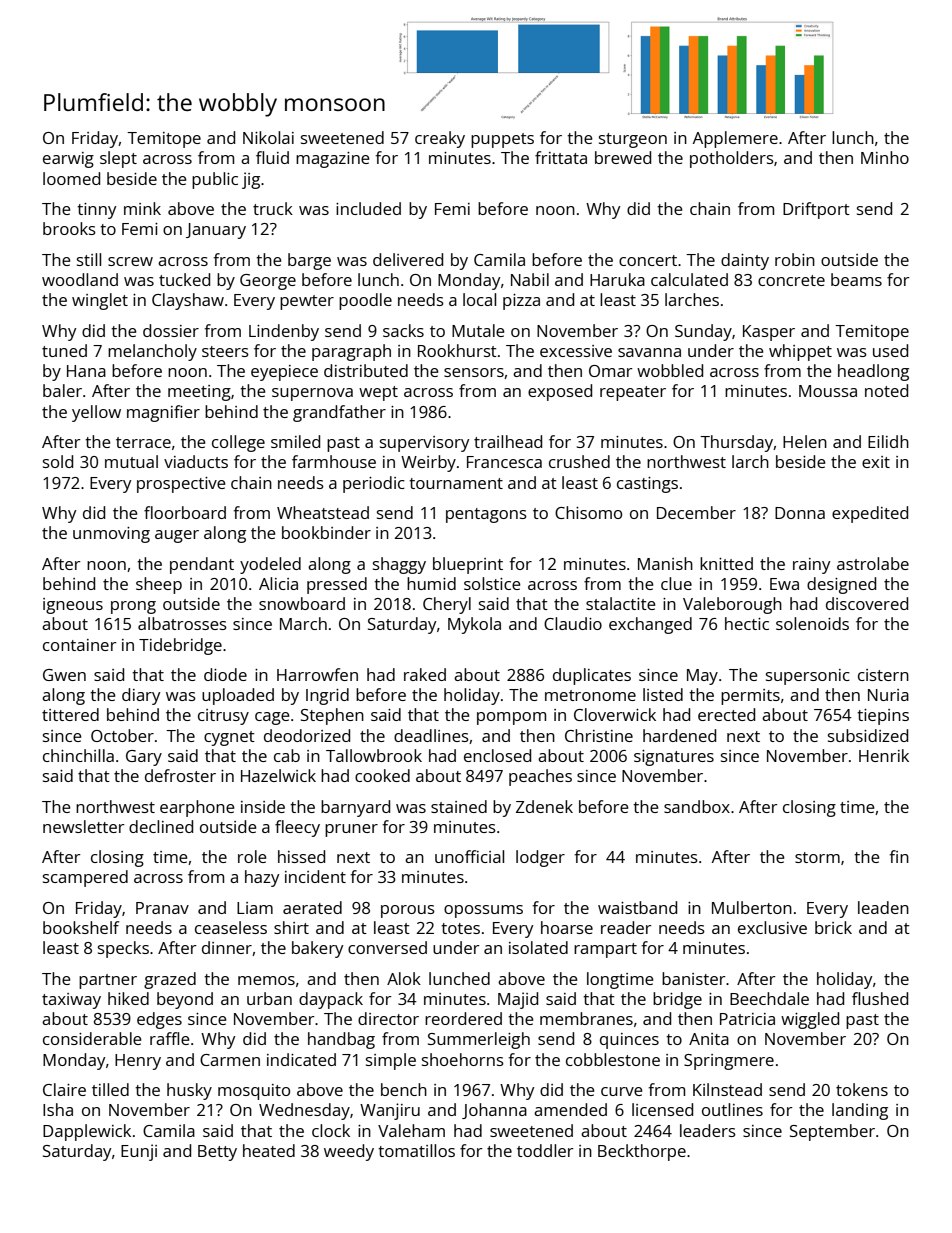 The height and width of the screenshot is (1233, 952). Describe the element at coordinates (502, 140) in the screenshot. I see `puppets` at that location.
